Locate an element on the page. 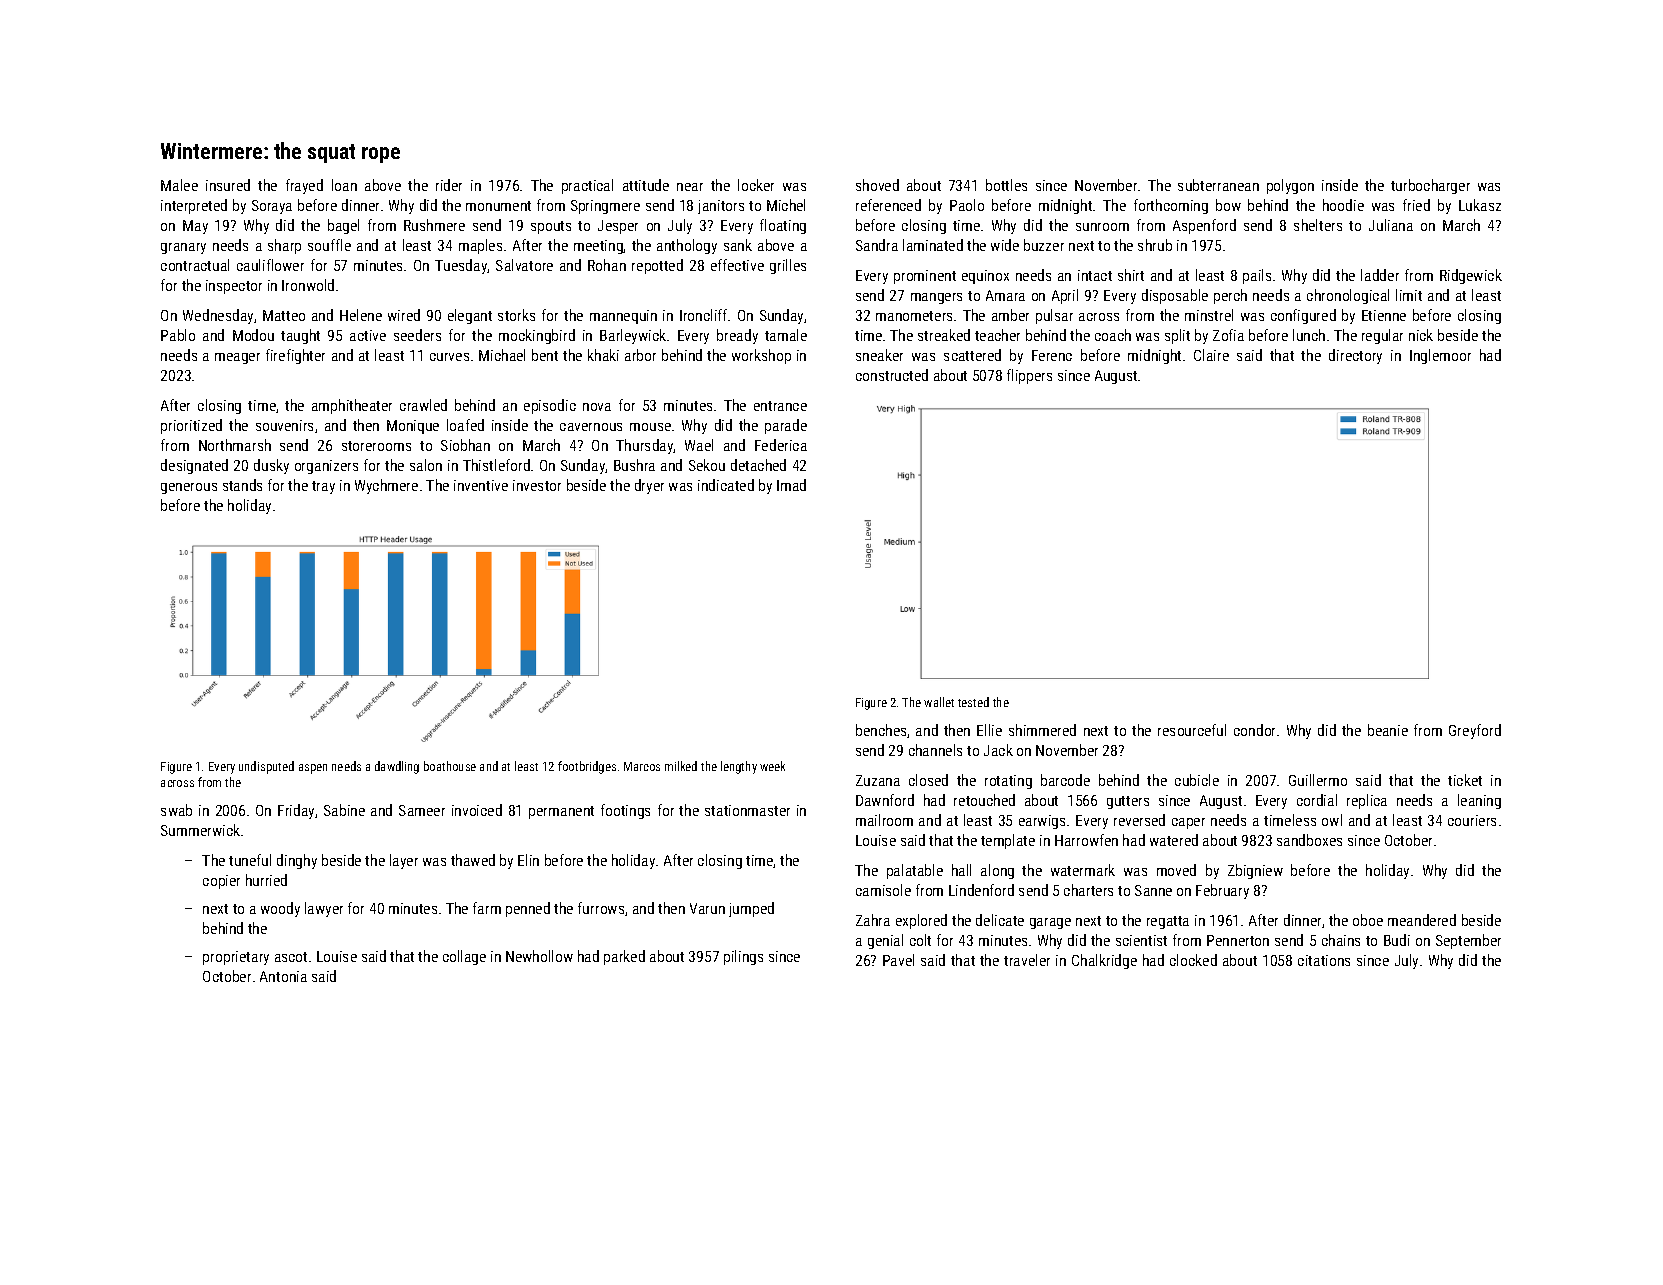  citations is located at coordinates (1324, 960).
